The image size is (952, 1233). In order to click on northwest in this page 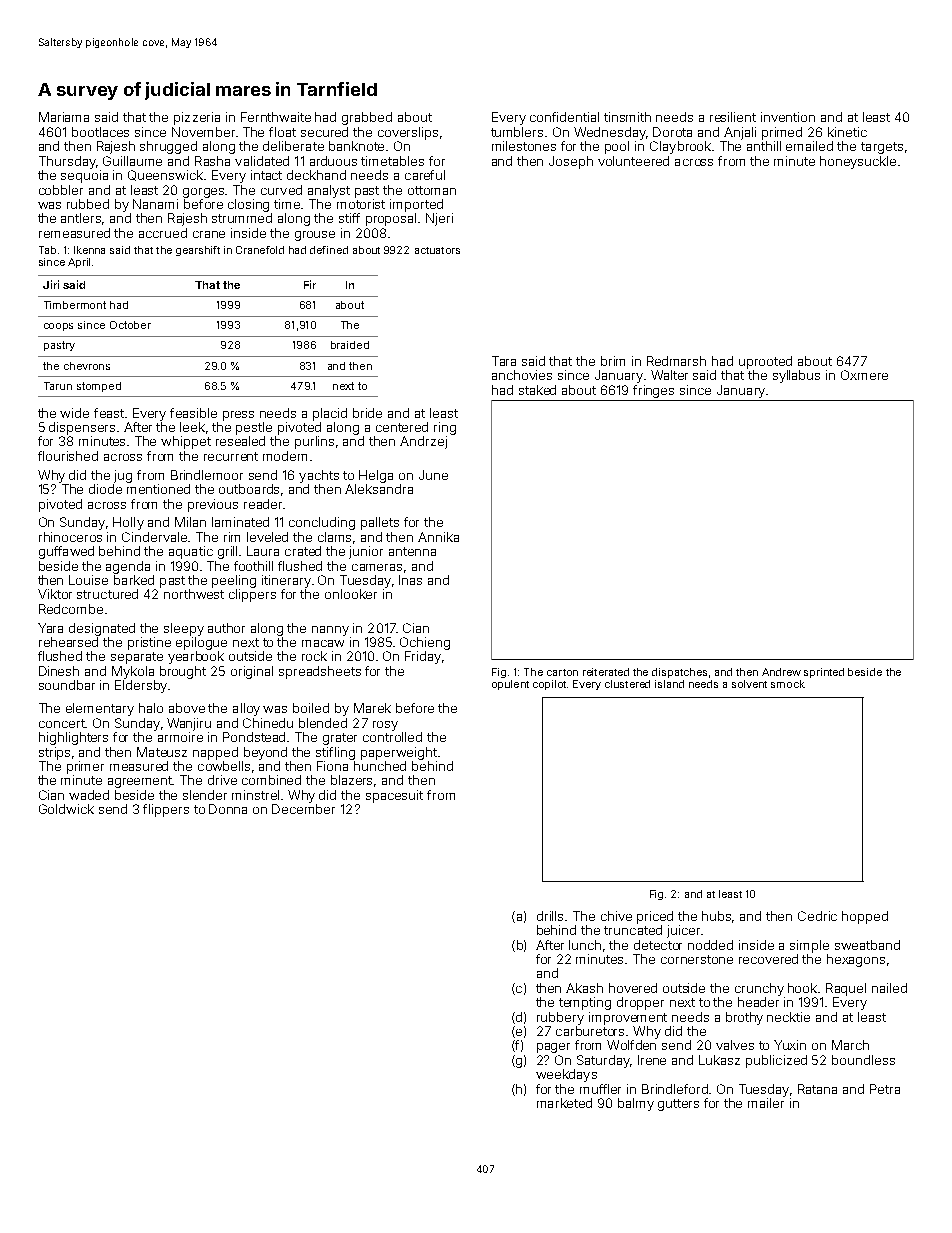, I will do `click(194, 594)`.
